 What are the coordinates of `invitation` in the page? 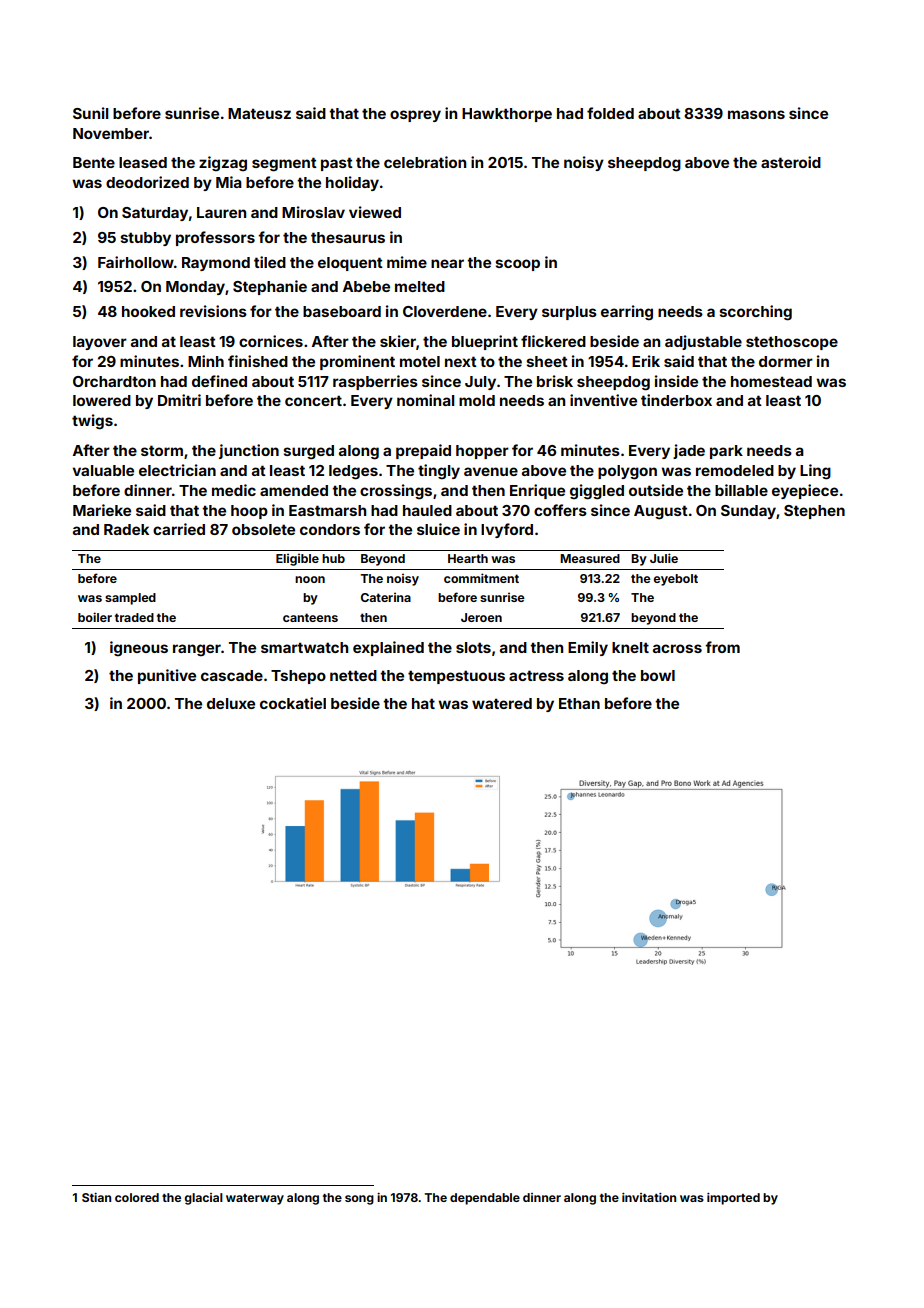 It's located at (649, 1197).
